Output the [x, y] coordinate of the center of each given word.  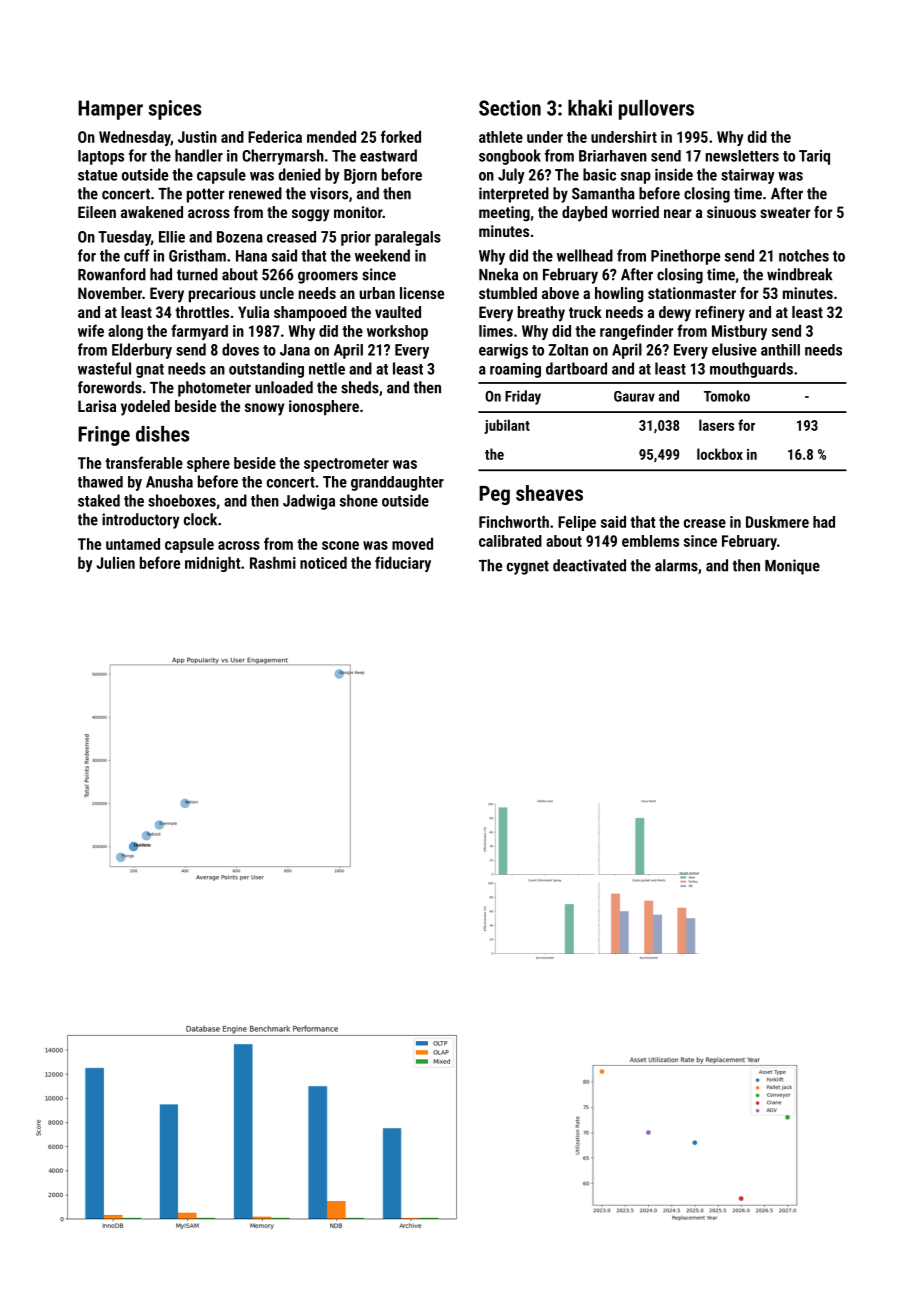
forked [401, 136]
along [125, 332]
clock [200, 519]
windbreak [800, 274]
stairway [748, 176]
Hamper [110, 110]
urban [377, 293]
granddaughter [397, 483]
